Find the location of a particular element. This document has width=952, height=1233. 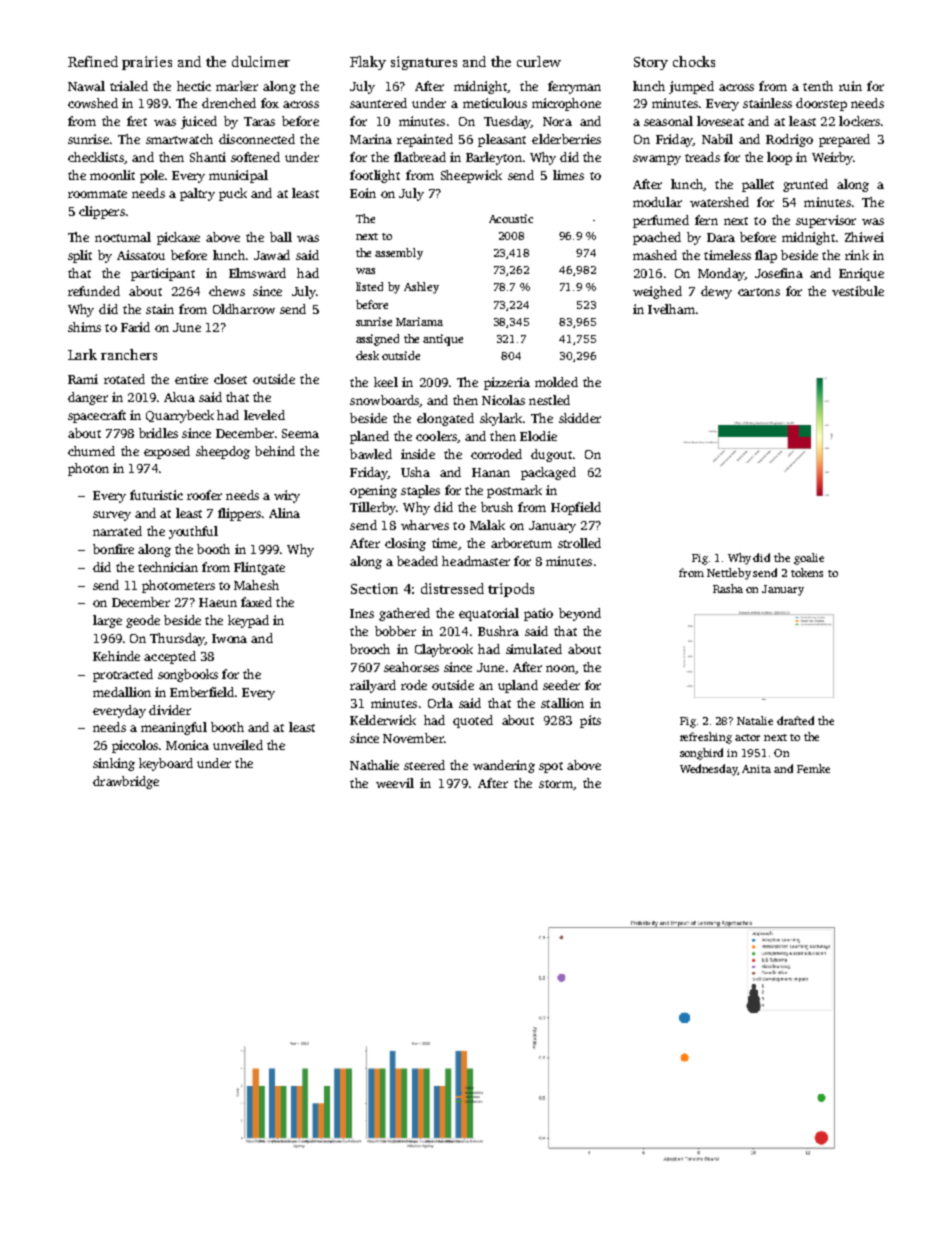

entire is located at coordinates (191, 379).
